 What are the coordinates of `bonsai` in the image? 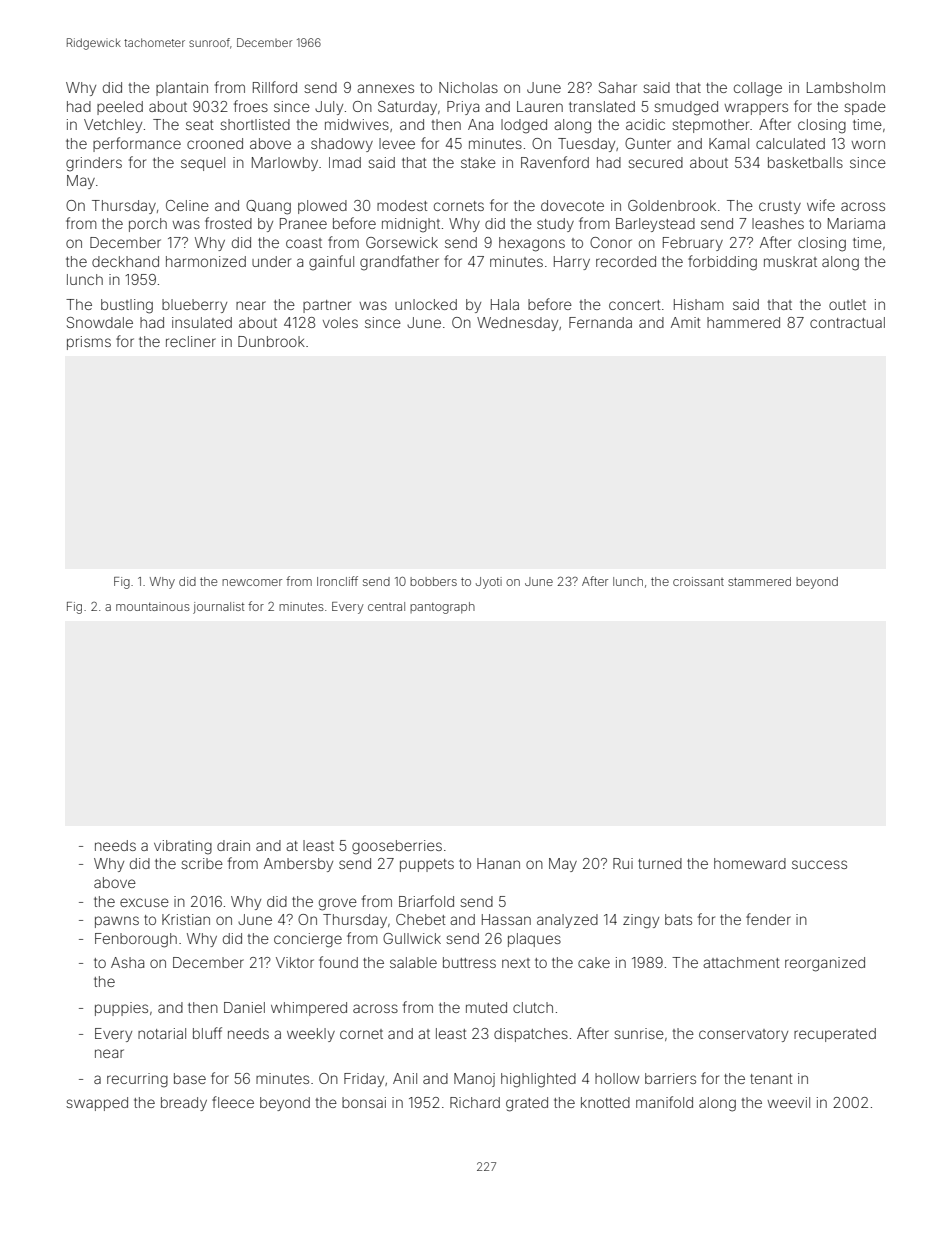 It's located at (364, 1102).
